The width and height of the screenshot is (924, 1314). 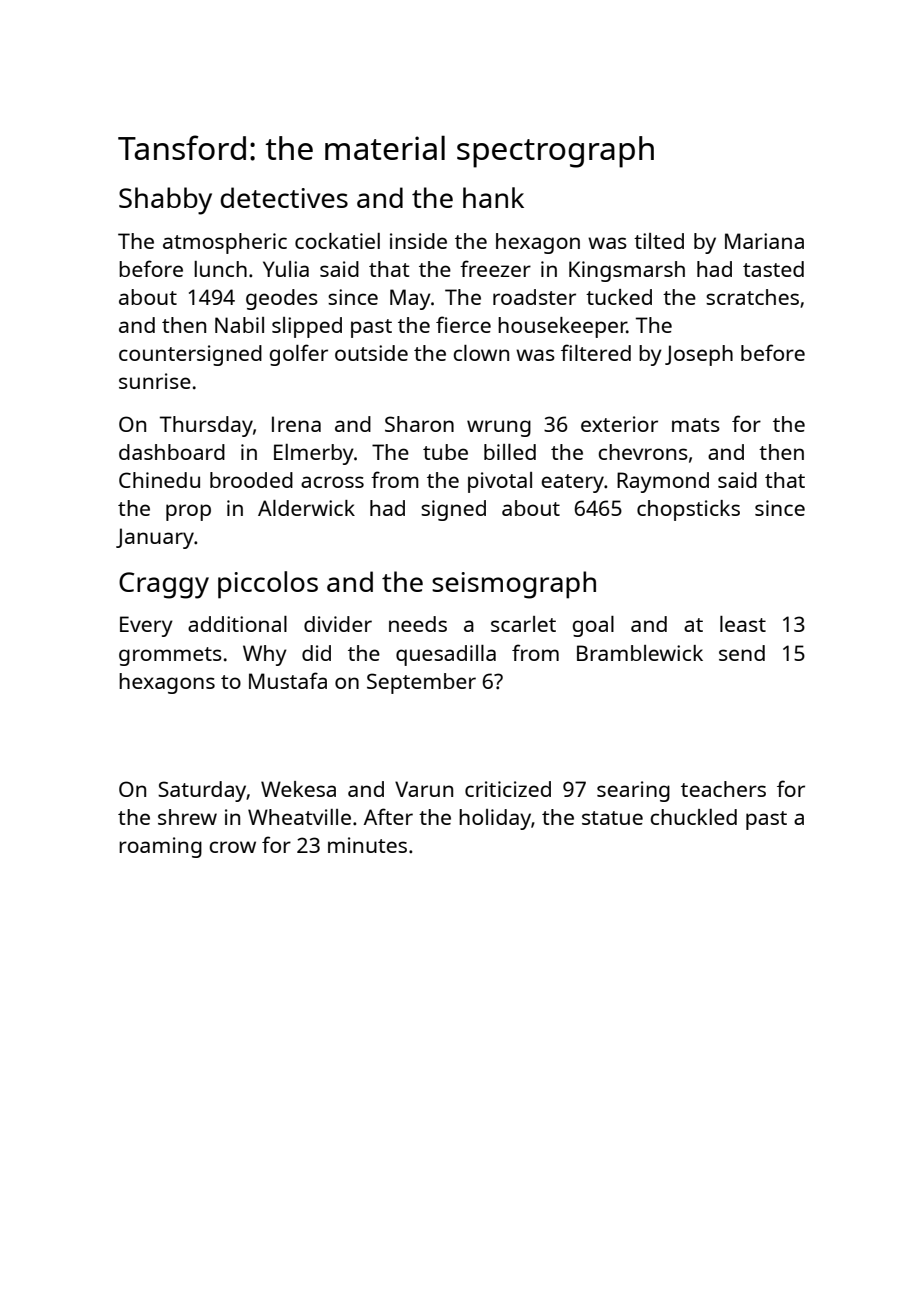 What do you see at coordinates (160, 847) in the screenshot?
I see `roaming` at bounding box center [160, 847].
